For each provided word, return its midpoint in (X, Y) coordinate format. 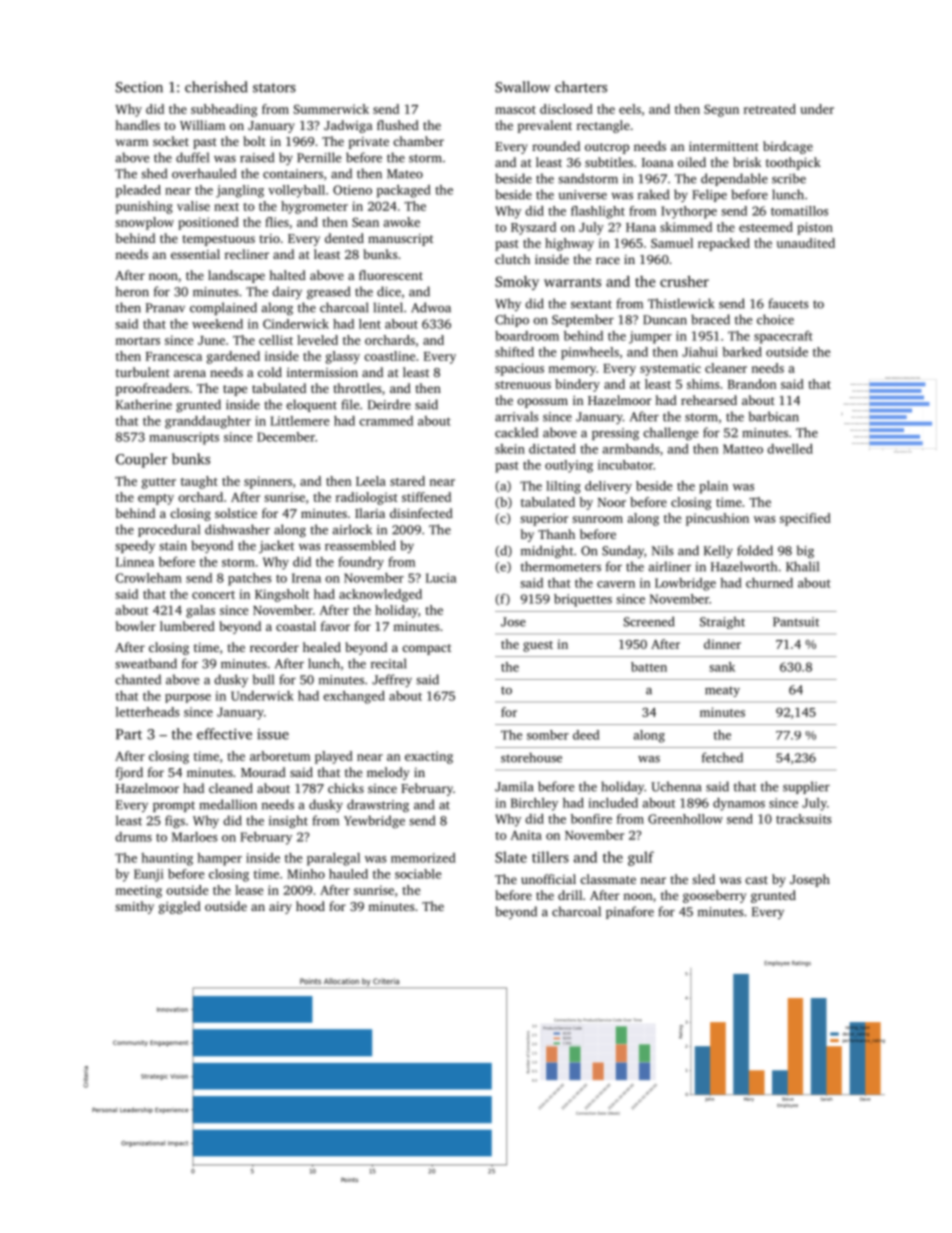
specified (805, 519)
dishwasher (237, 529)
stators (274, 88)
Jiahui (700, 352)
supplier (806, 787)
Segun (721, 110)
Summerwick (331, 109)
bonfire (591, 819)
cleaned (231, 788)
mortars (137, 341)
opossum (542, 403)
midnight (547, 552)
